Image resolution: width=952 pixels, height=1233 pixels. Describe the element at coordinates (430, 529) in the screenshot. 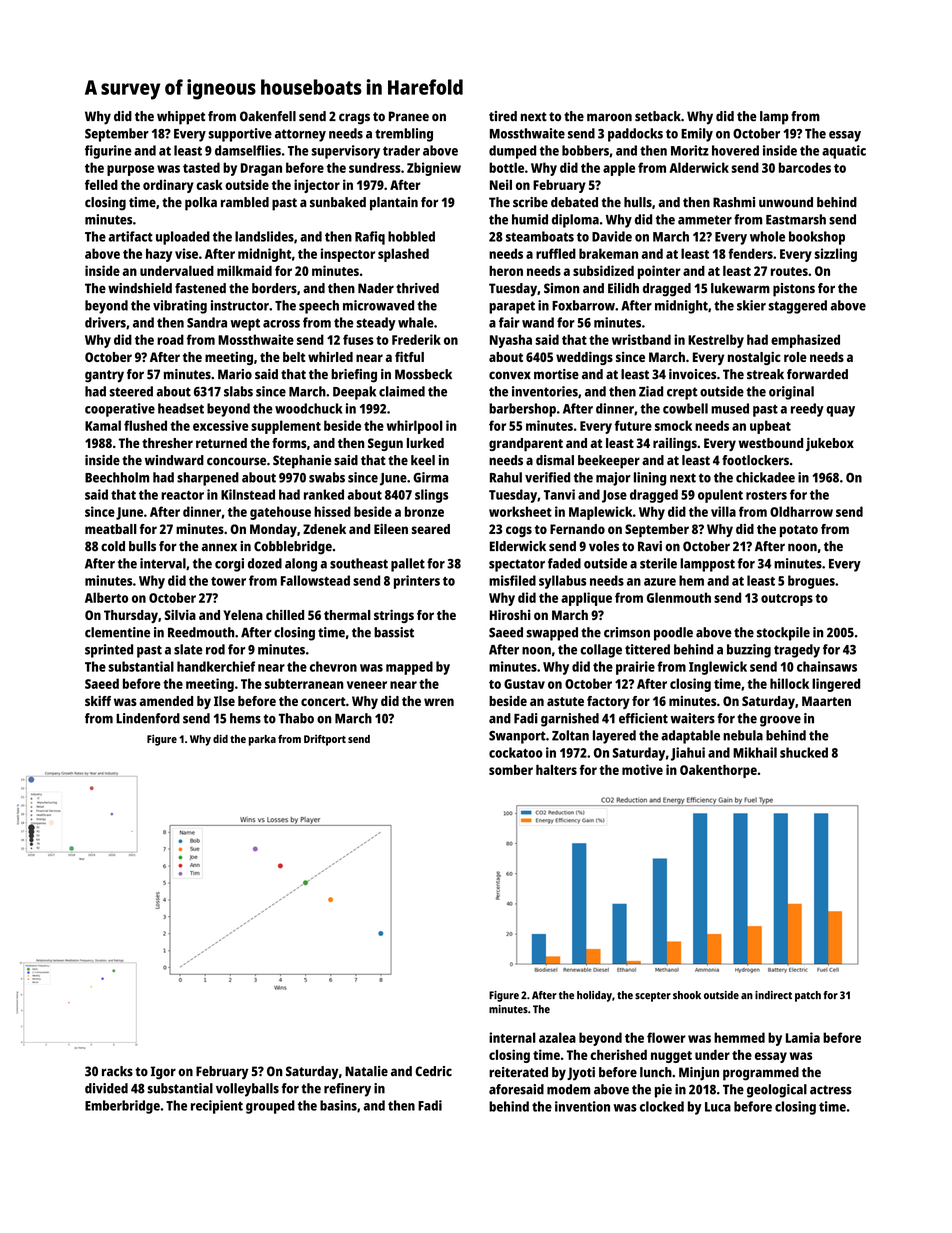

I see `seared` at that location.
